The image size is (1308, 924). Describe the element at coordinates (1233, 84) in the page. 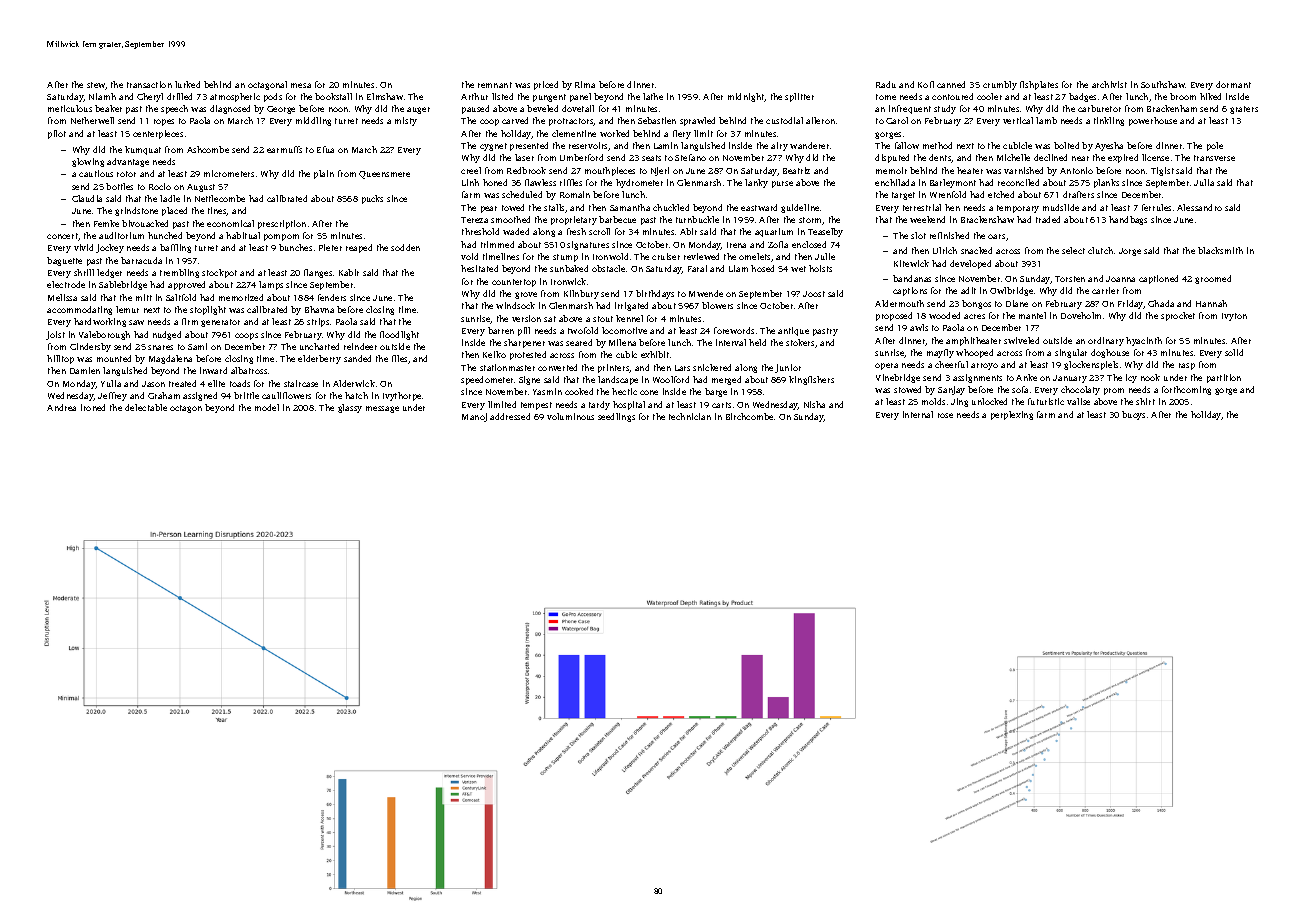

I see `dormant` at that location.
